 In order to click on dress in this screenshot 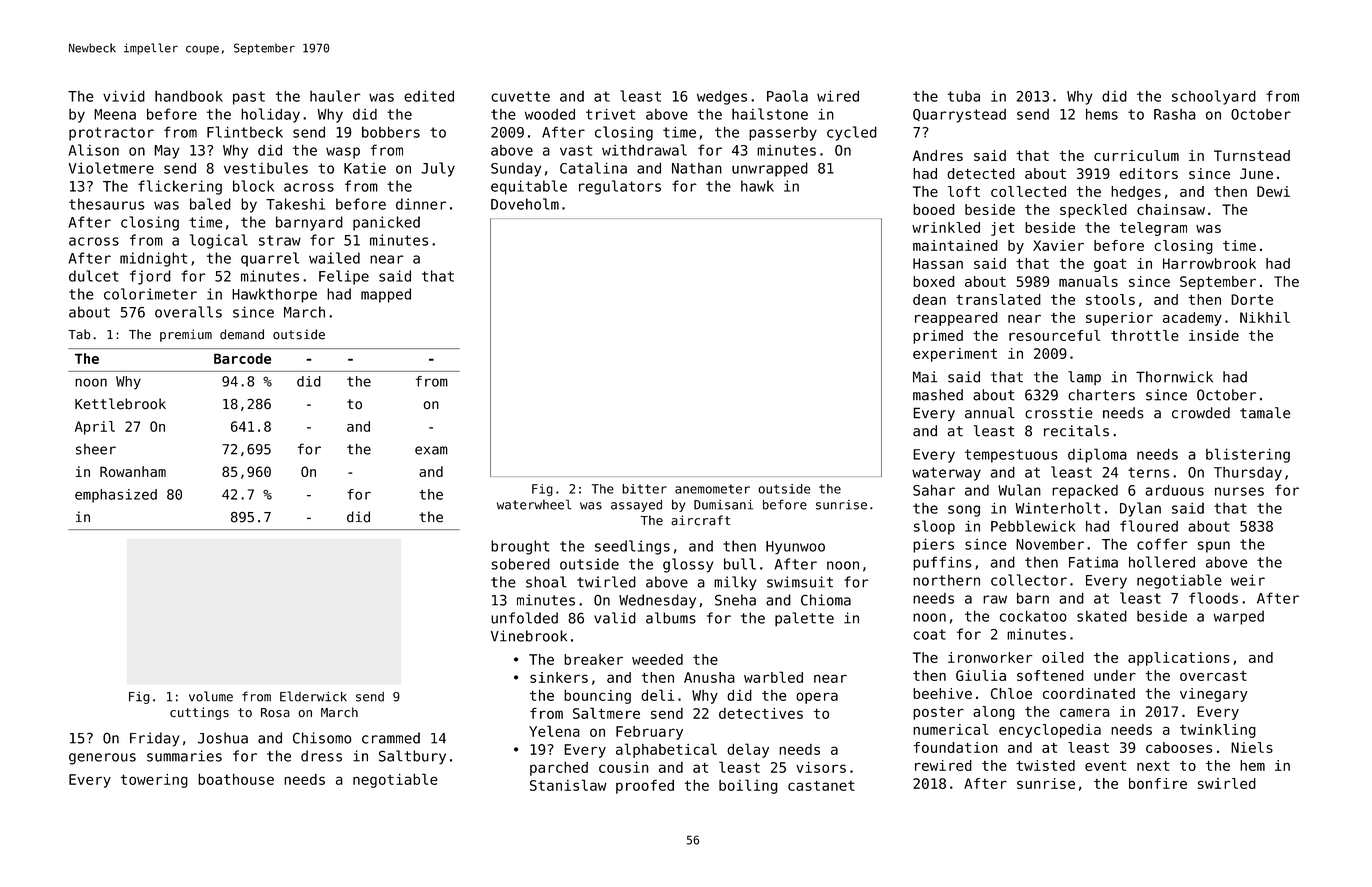, I will do `click(321, 756)`.
